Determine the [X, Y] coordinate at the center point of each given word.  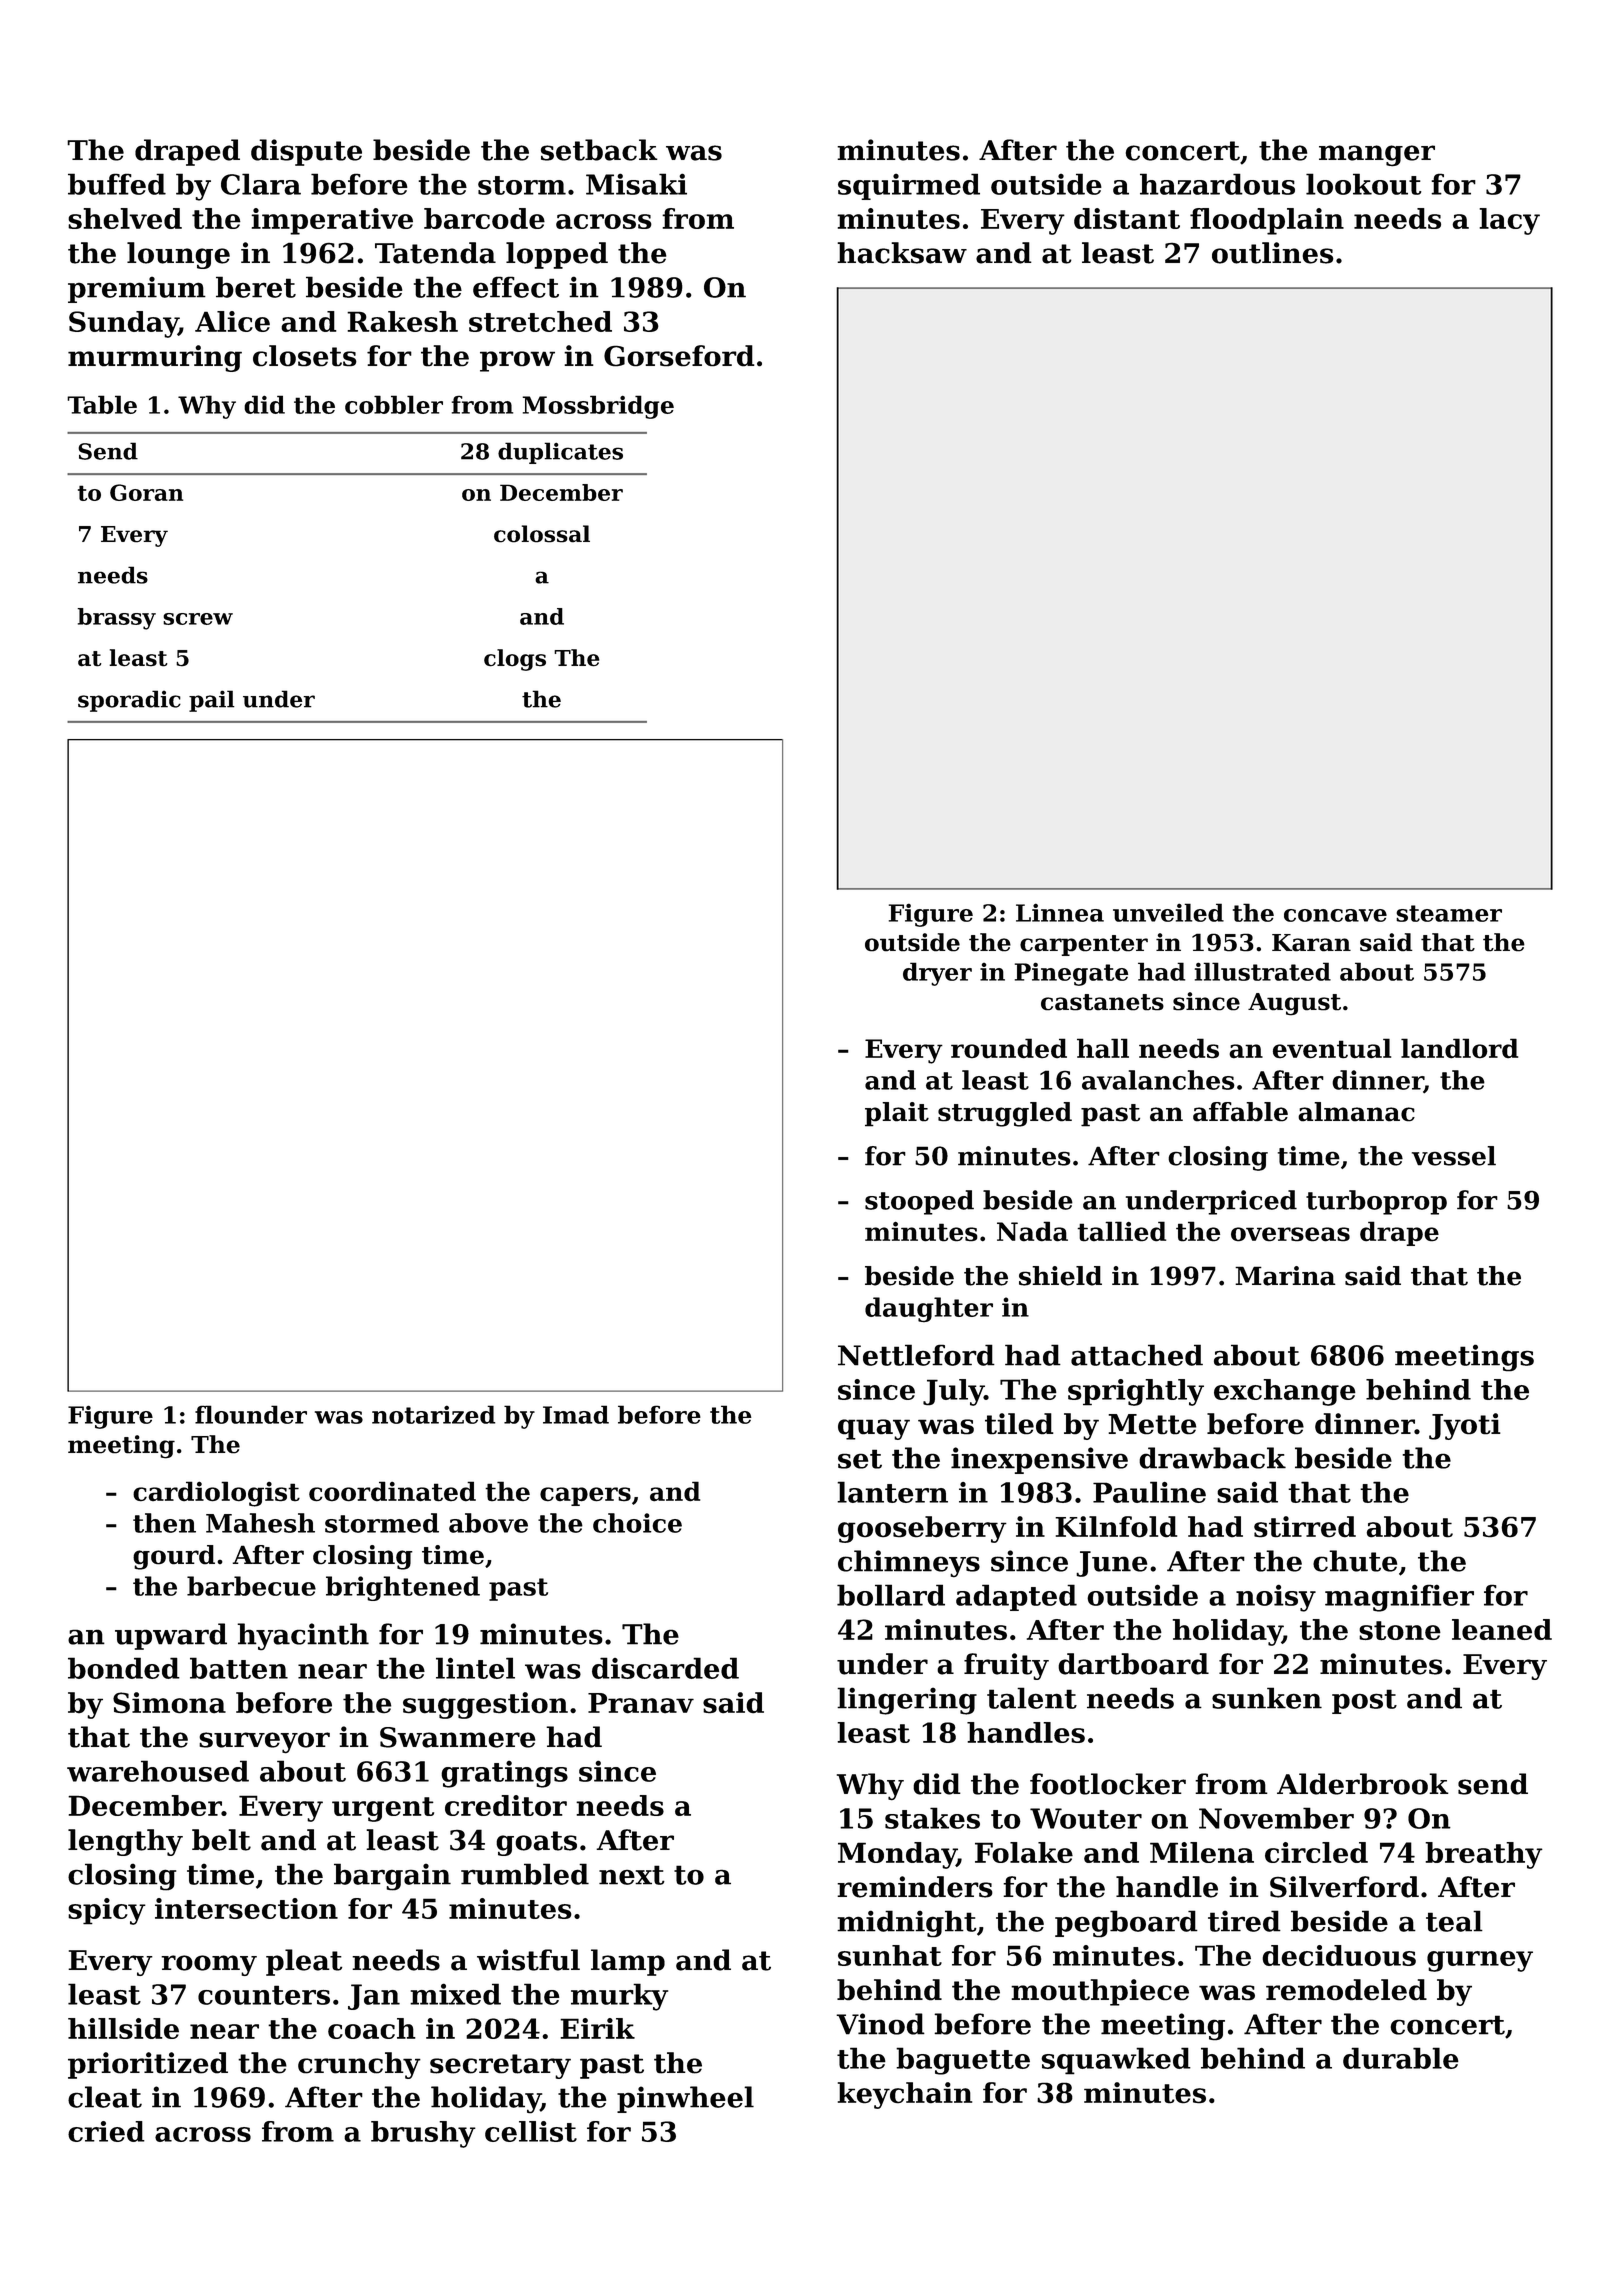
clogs [515, 660]
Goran [146, 492]
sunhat [890, 1955]
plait [897, 1114]
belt [221, 1840]
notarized [433, 1414]
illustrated [1263, 971]
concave [1335, 915]
